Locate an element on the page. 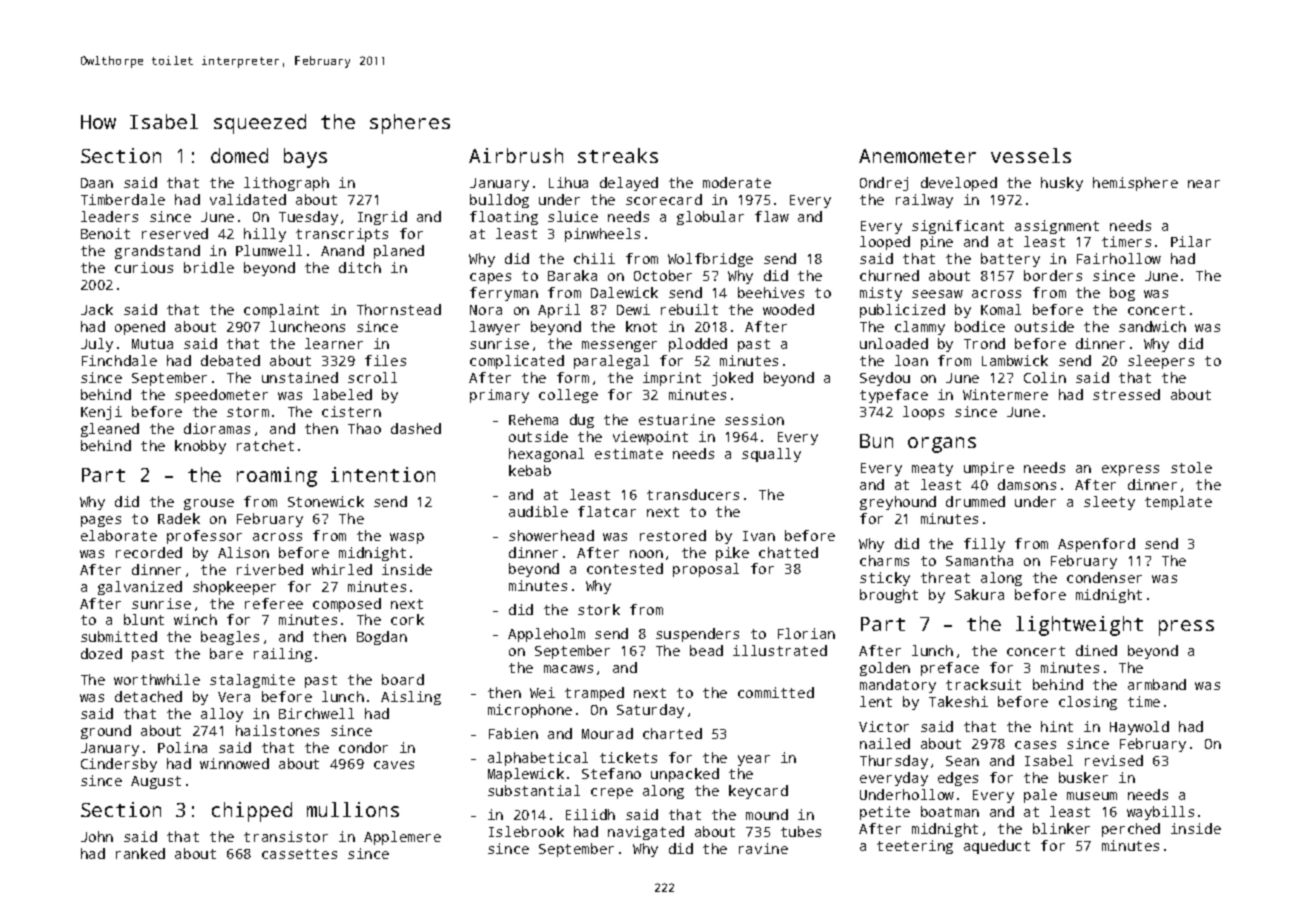  damsons is located at coordinates (1027, 484).
